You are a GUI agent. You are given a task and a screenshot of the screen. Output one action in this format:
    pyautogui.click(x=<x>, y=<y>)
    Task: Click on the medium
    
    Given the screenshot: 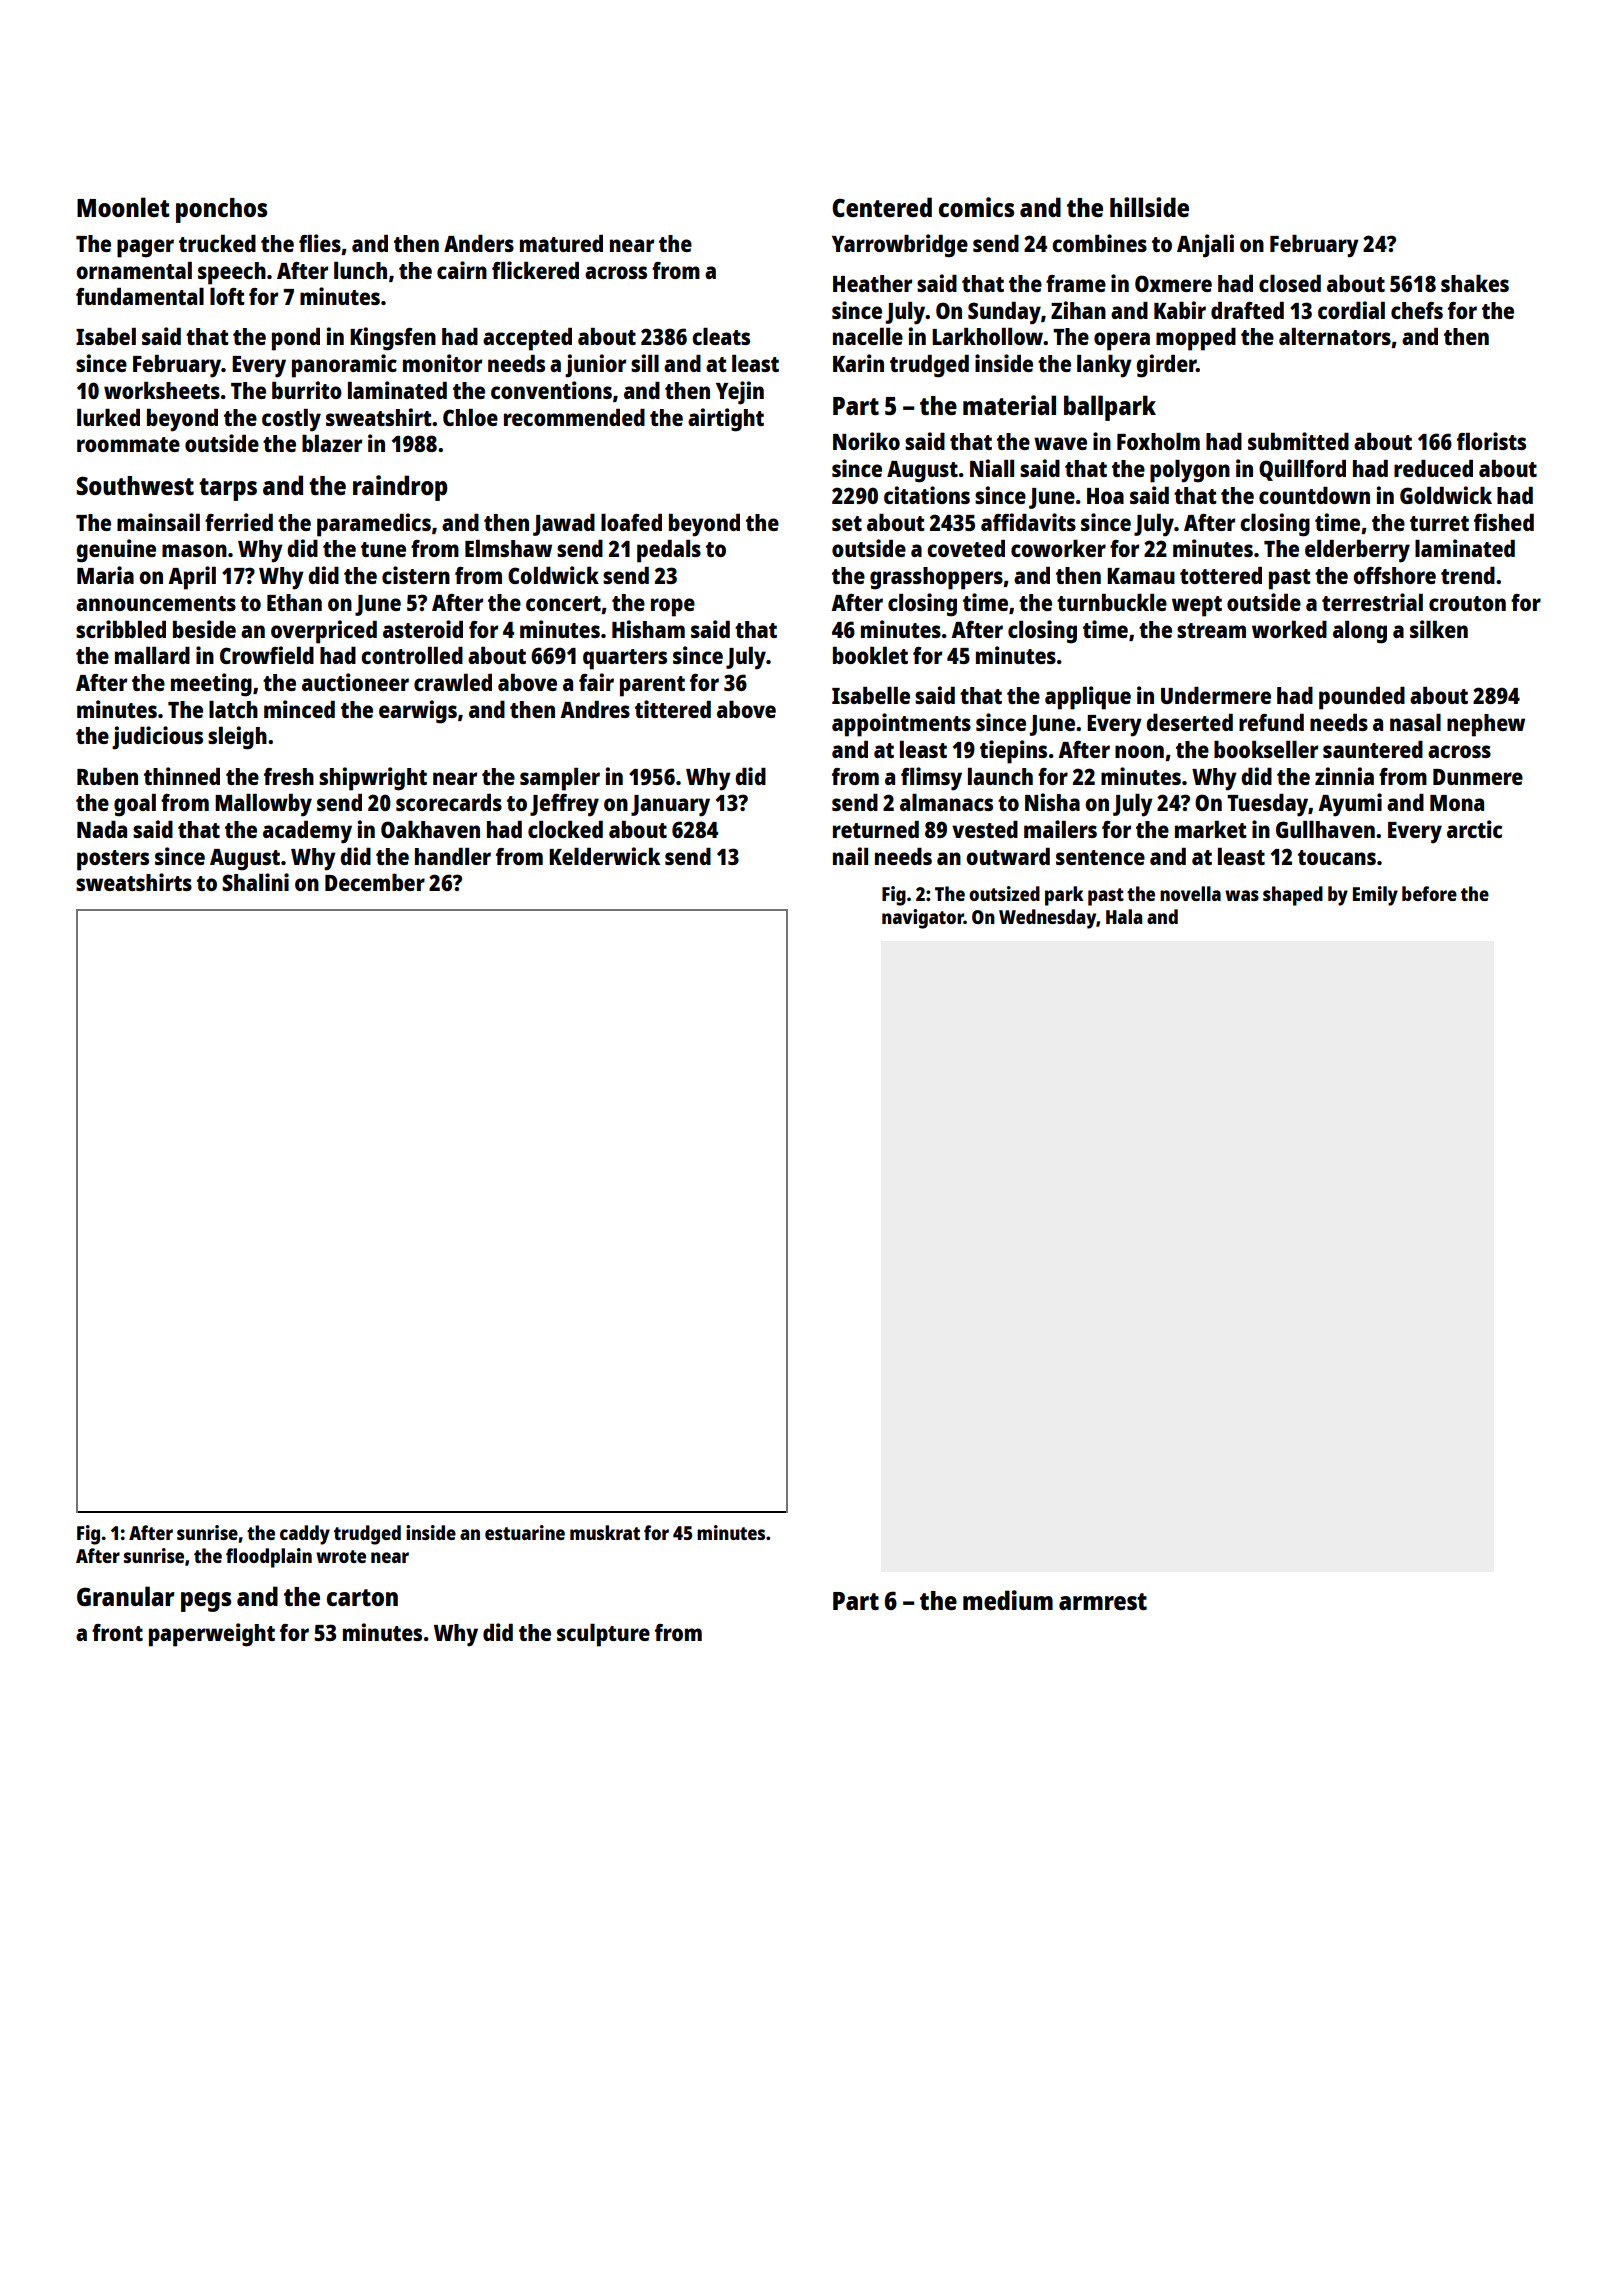 What is the action you would take?
    pyautogui.click(x=1008, y=1600)
